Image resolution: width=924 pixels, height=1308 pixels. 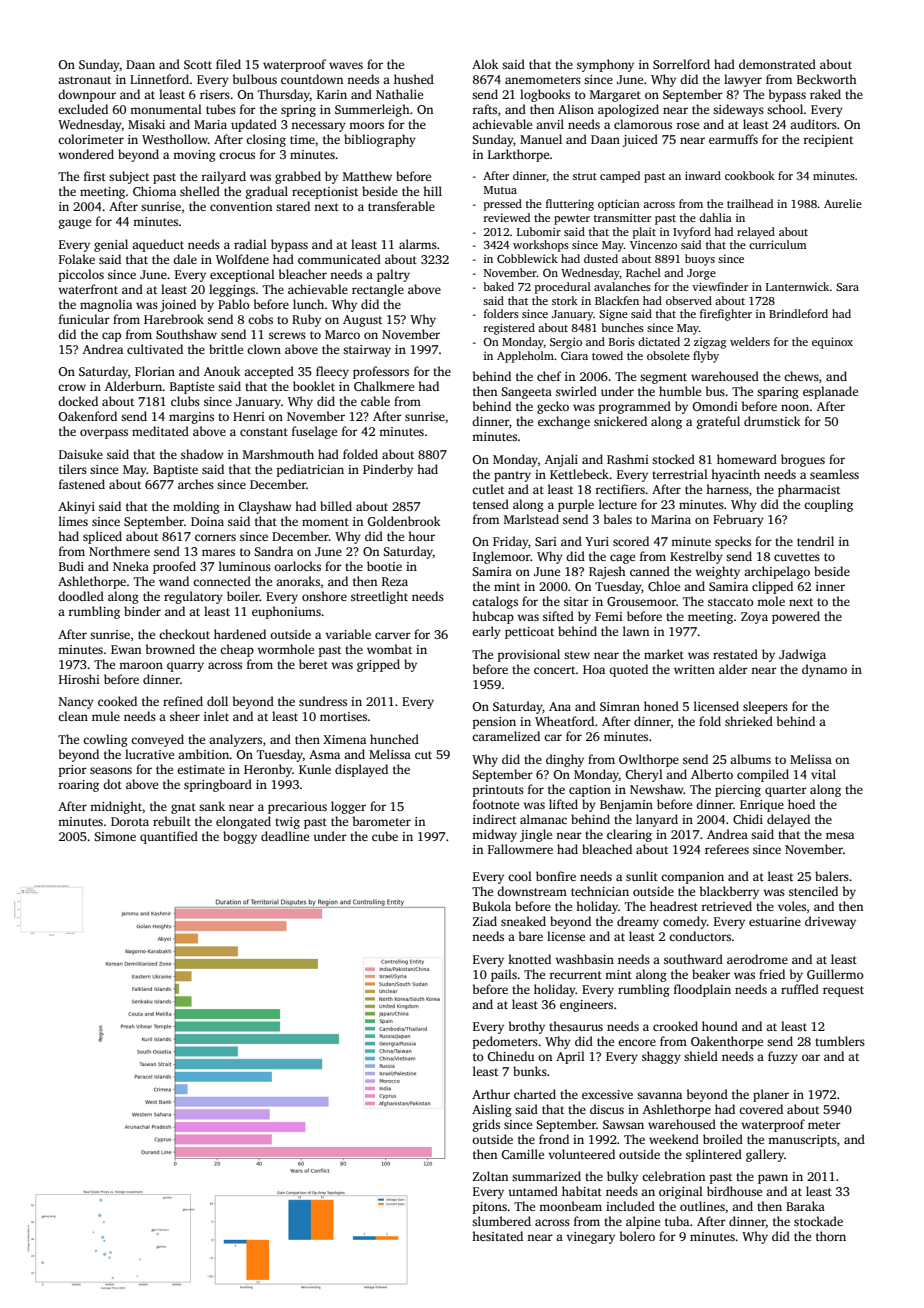 I want to click on esplanade, so click(x=830, y=392).
